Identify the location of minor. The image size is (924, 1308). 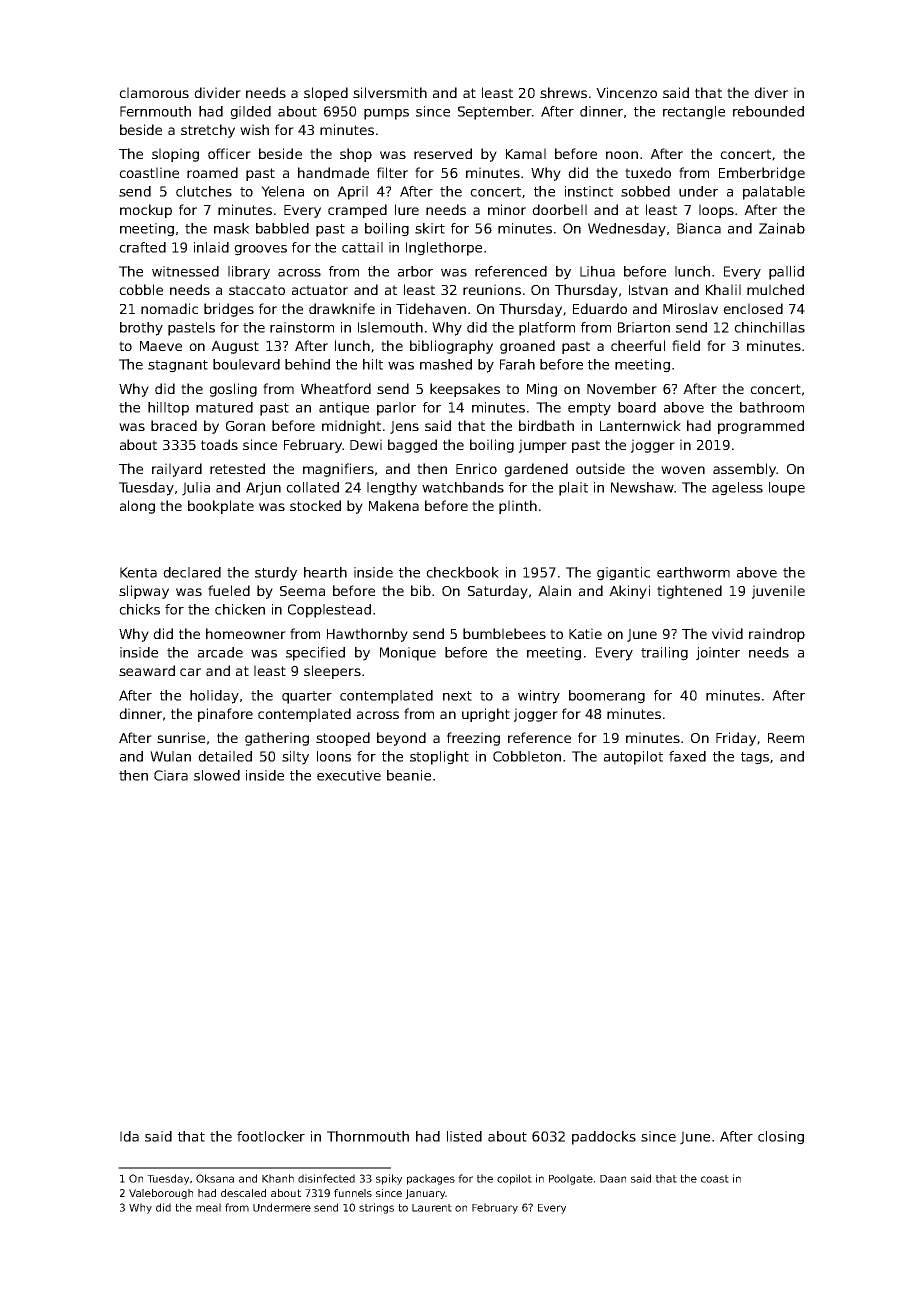
(507, 209).
